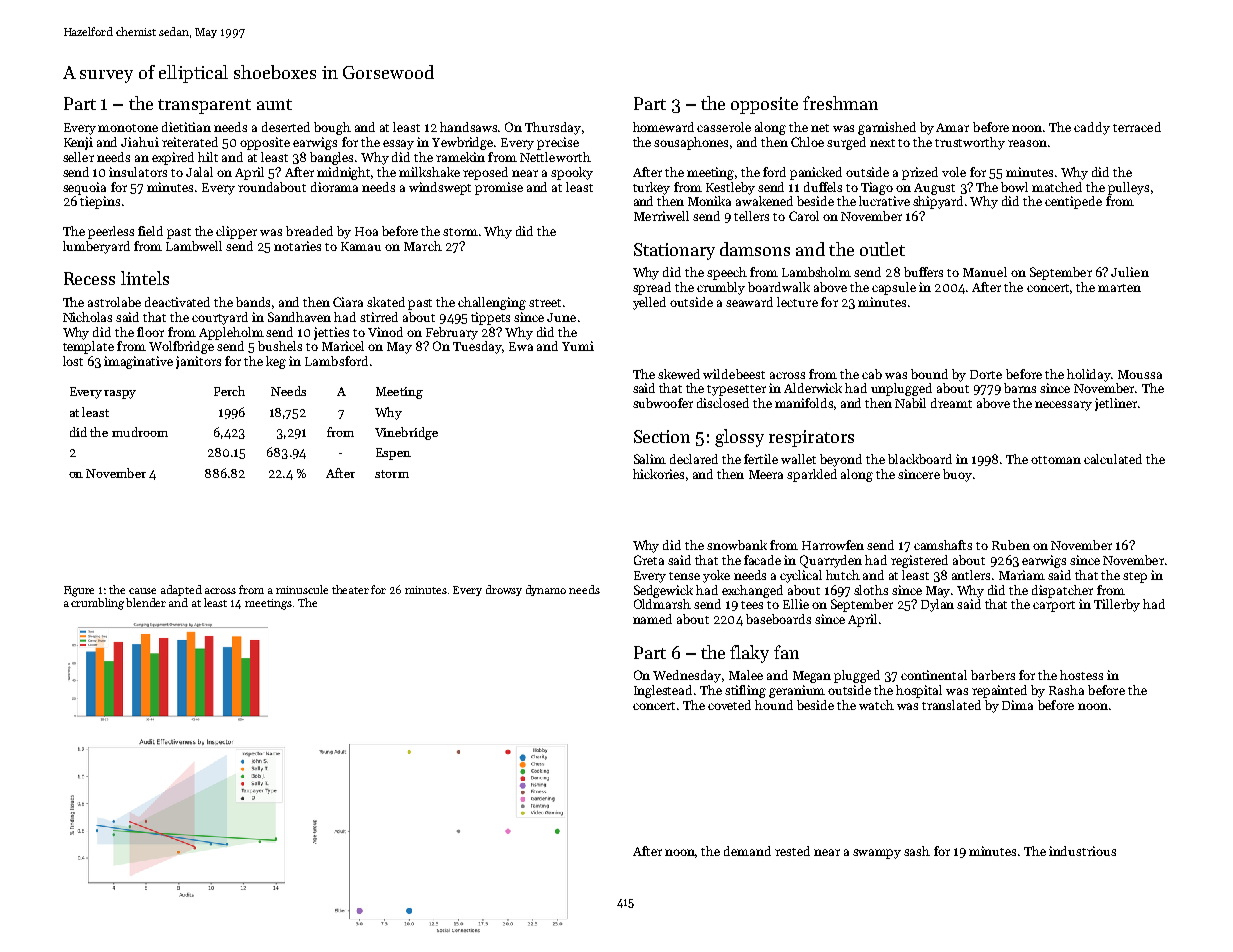 Image resolution: width=1233 pixels, height=952 pixels. Describe the element at coordinates (729, 705) in the screenshot. I see `coveted` at that location.
